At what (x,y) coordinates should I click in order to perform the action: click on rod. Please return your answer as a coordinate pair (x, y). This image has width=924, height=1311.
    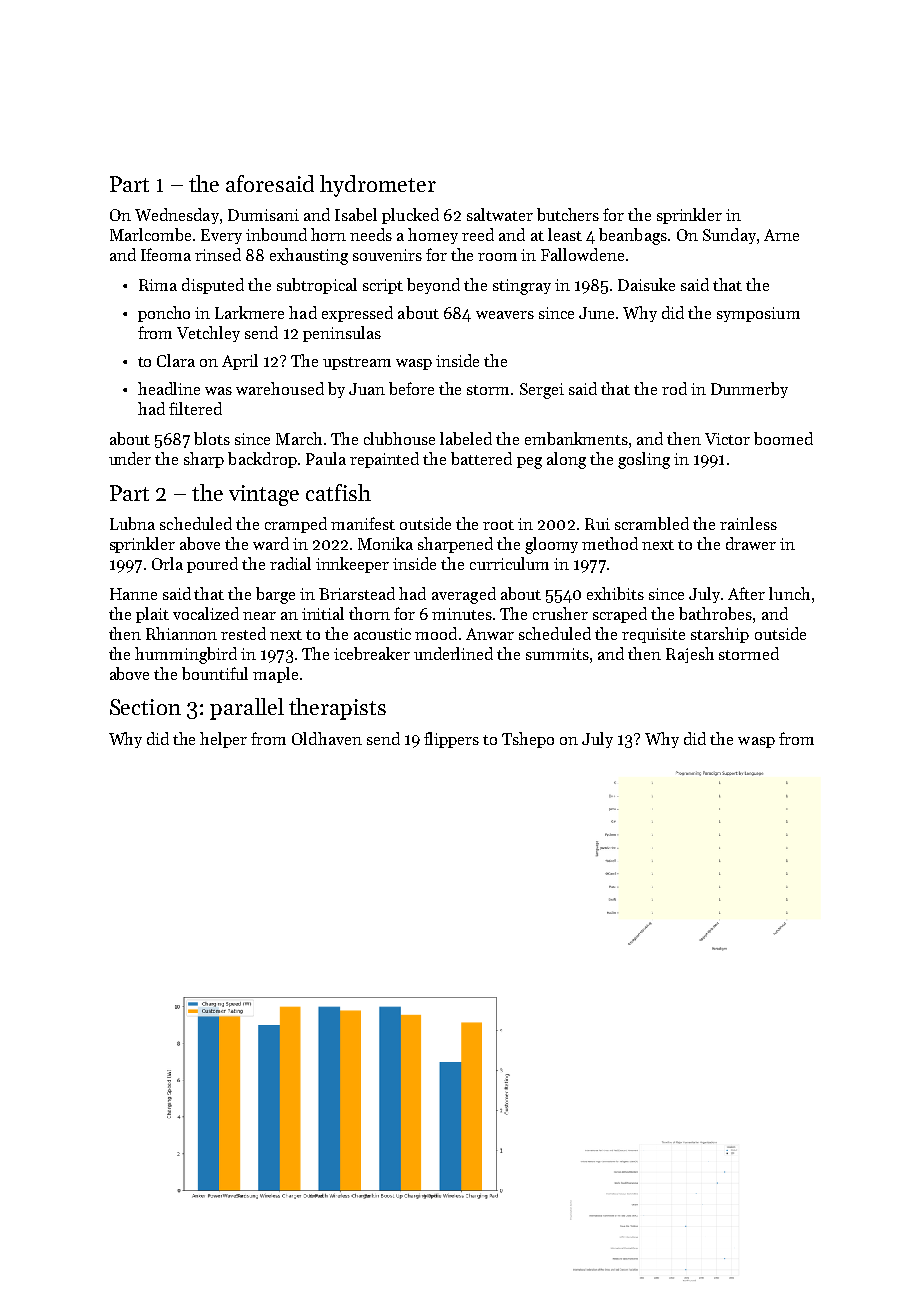
    Looking at the image, I should click on (674, 388).
